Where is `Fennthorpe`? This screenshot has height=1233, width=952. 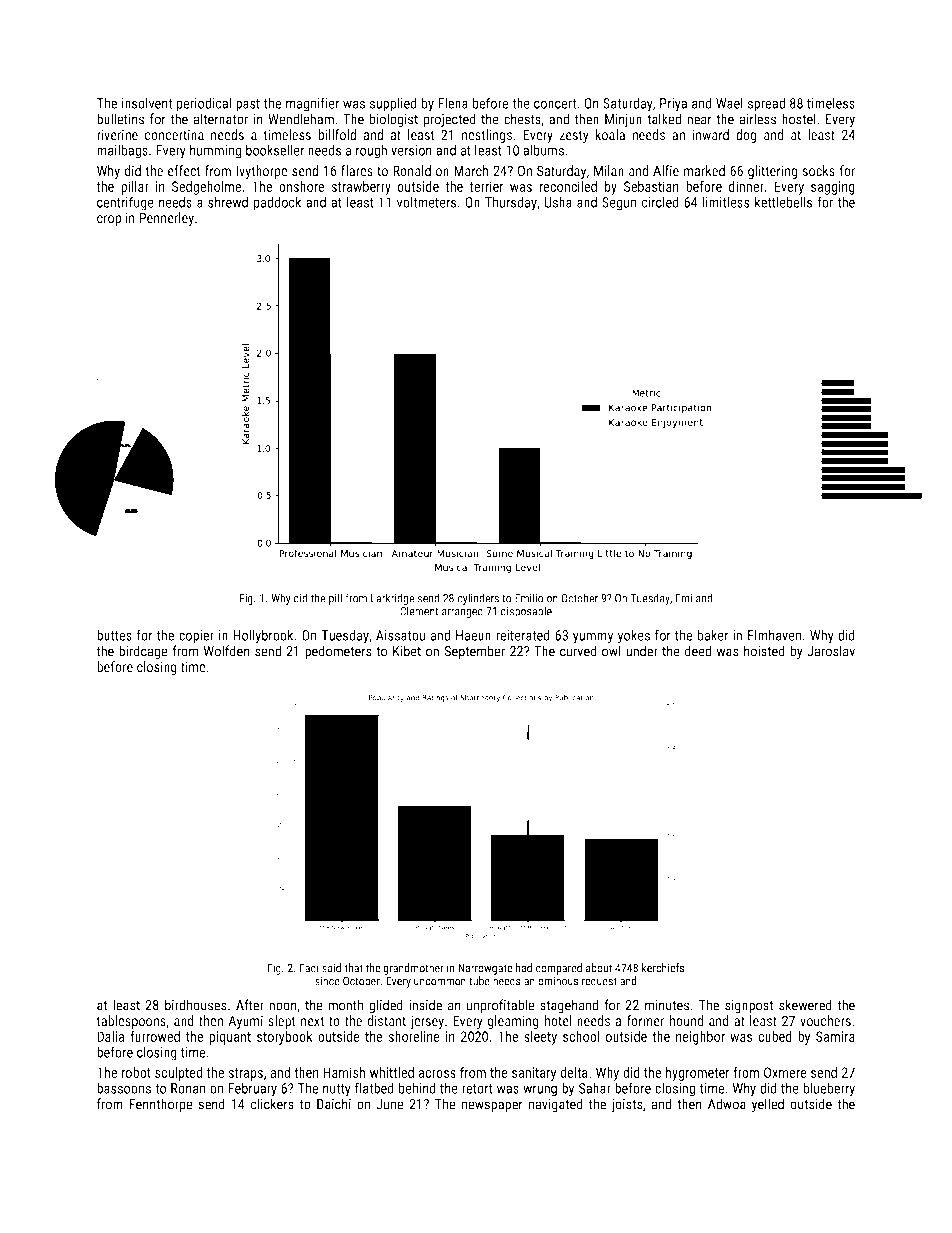
Fennthorpe is located at coordinates (160, 1105).
